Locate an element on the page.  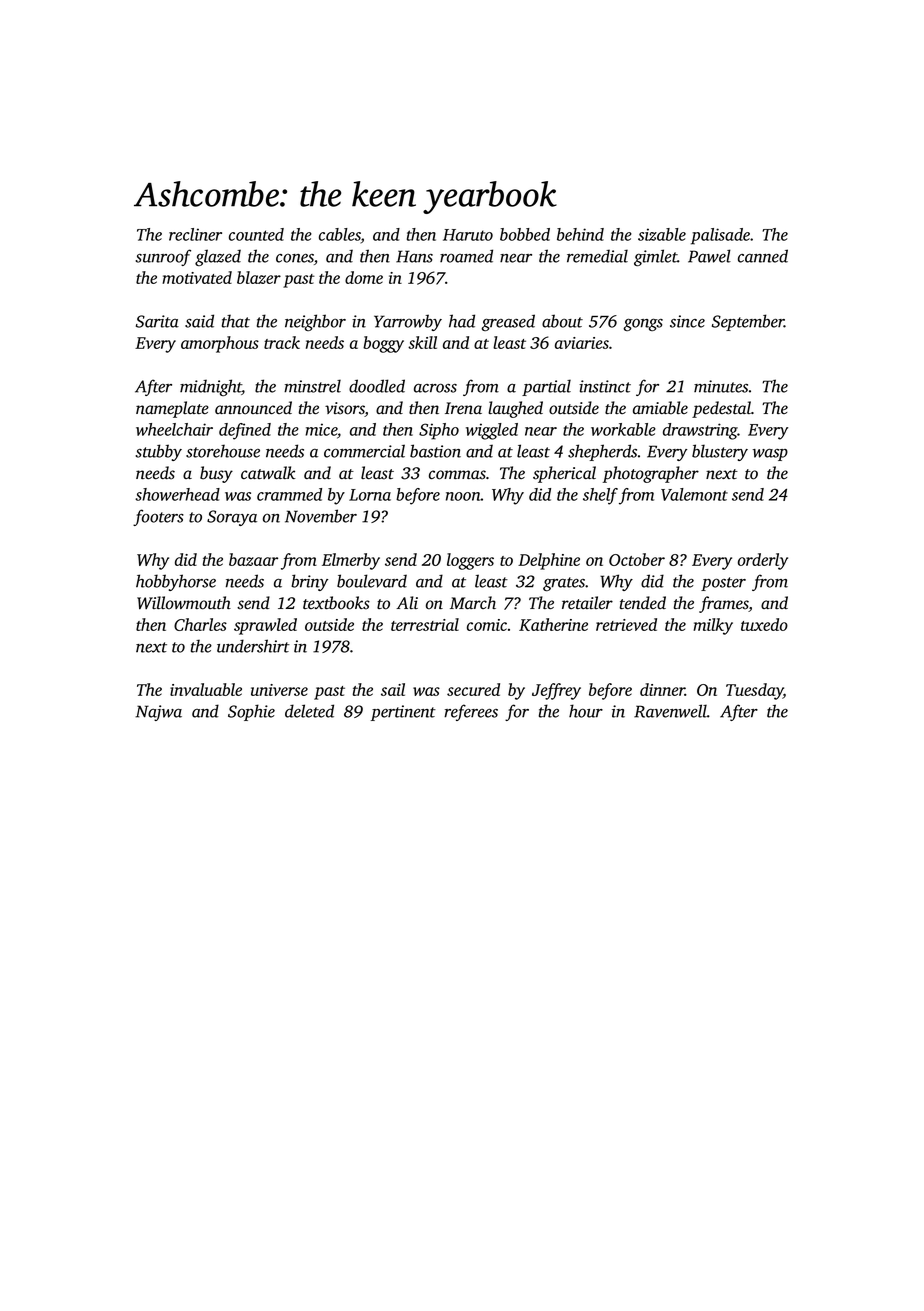
Valemont is located at coordinates (694, 494).
